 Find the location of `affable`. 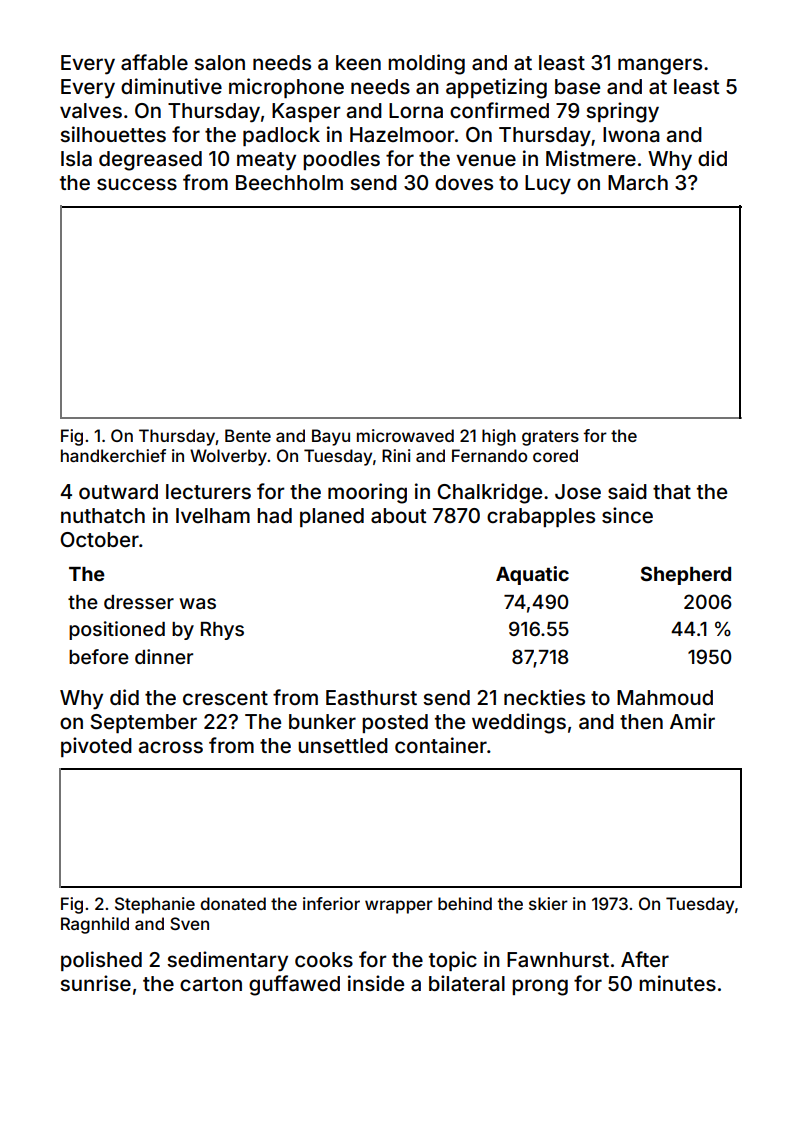

affable is located at coordinates (154, 62).
